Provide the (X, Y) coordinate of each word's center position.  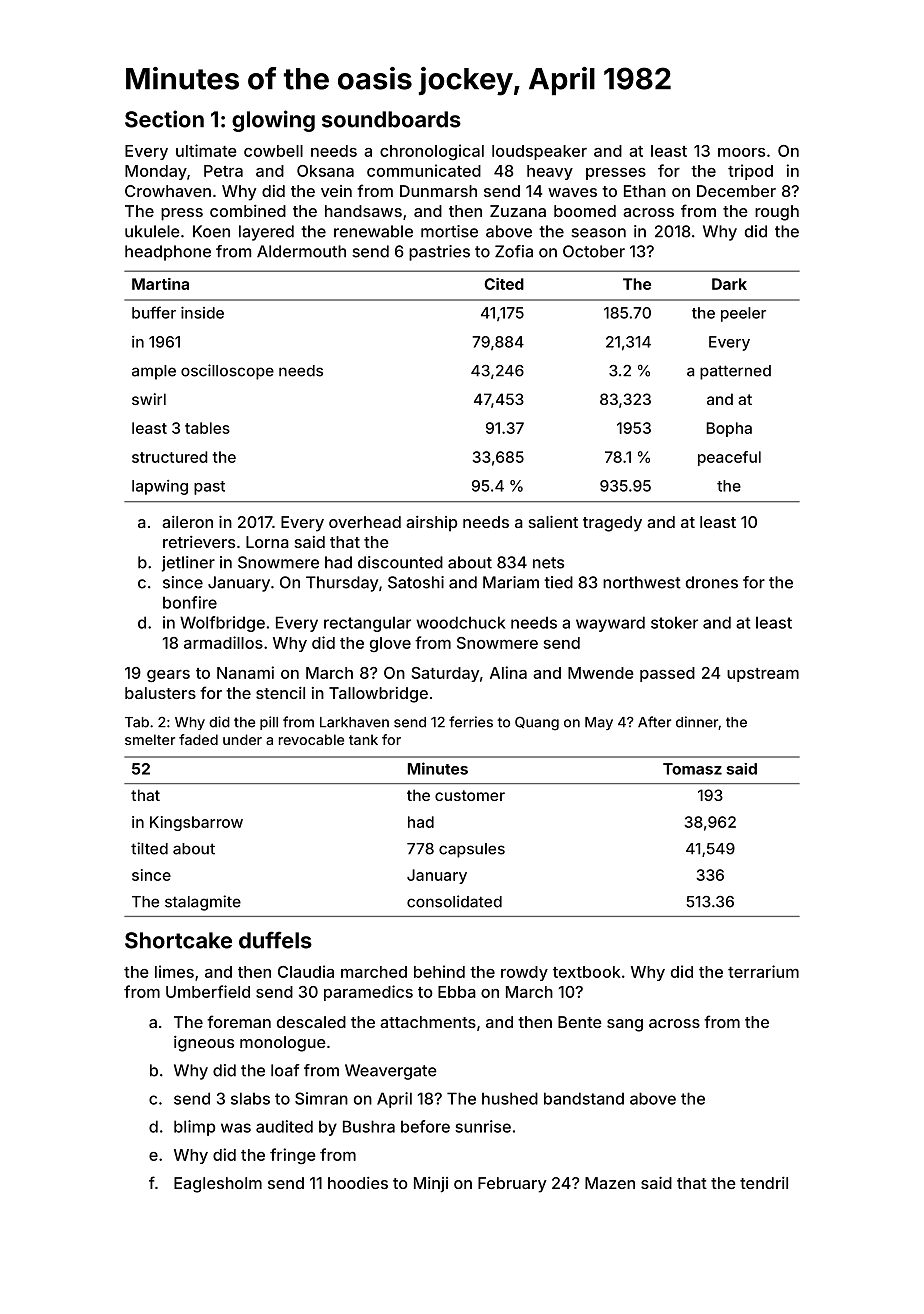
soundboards (391, 119)
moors (741, 152)
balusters (160, 693)
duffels (275, 940)
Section (164, 119)
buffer (154, 312)
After (654, 722)
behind (439, 971)
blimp (194, 1128)
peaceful (729, 458)
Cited (504, 284)
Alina (508, 672)
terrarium (763, 971)
